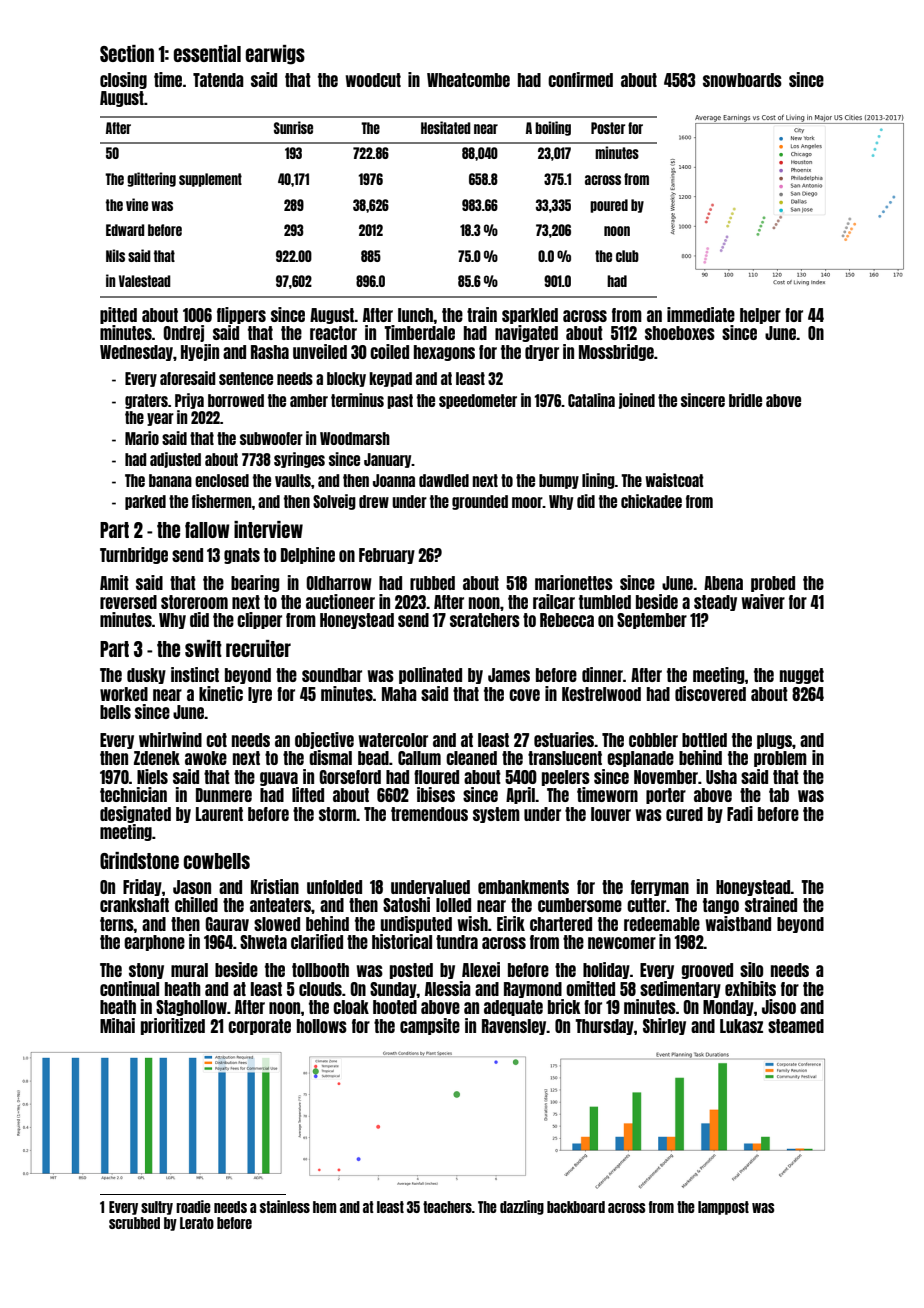 The height and width of the document is (1308, 924). I want to click on swift, so click(203, 648).
